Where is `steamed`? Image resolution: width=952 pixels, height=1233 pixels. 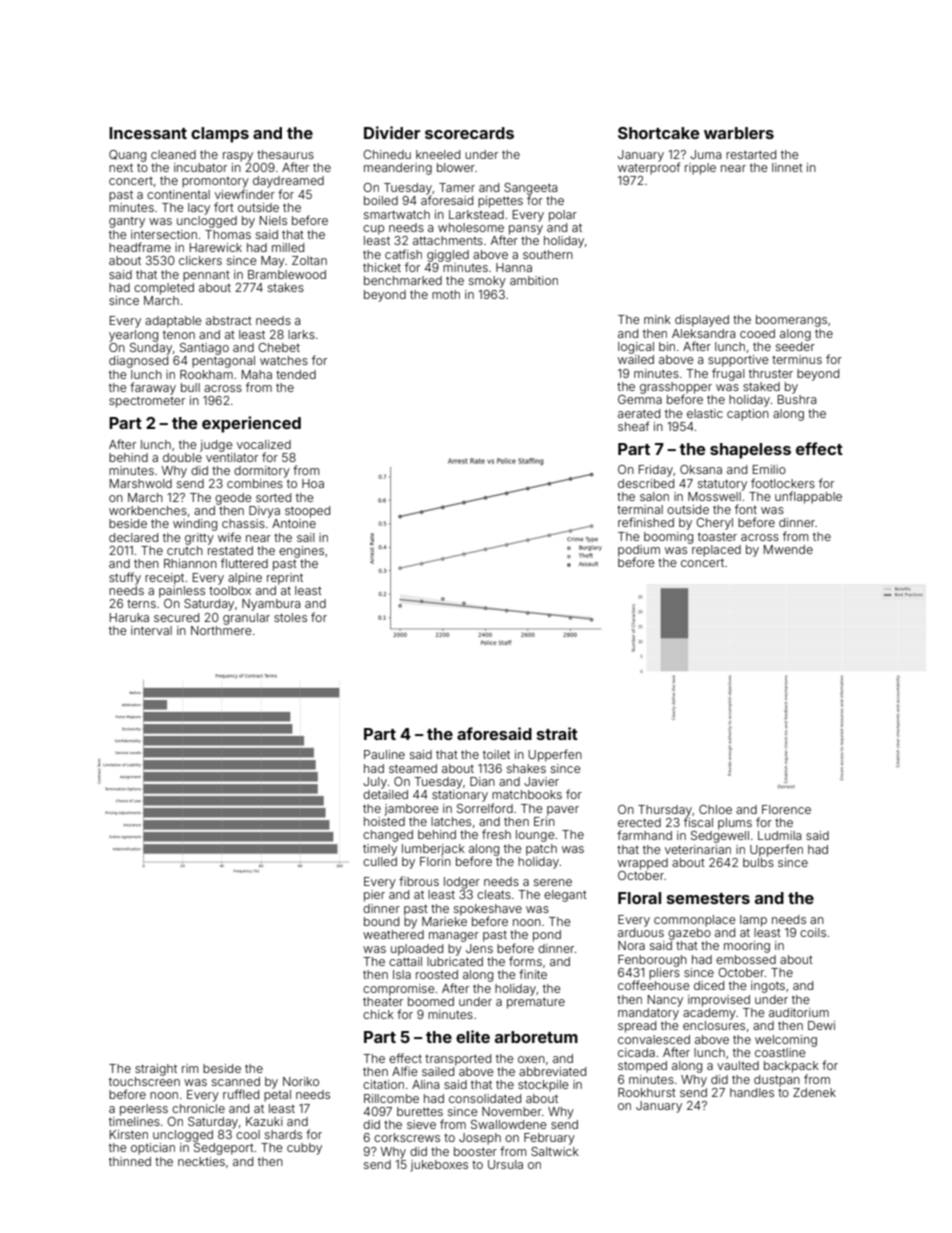
steamed is located at coordinates (413, 768).
